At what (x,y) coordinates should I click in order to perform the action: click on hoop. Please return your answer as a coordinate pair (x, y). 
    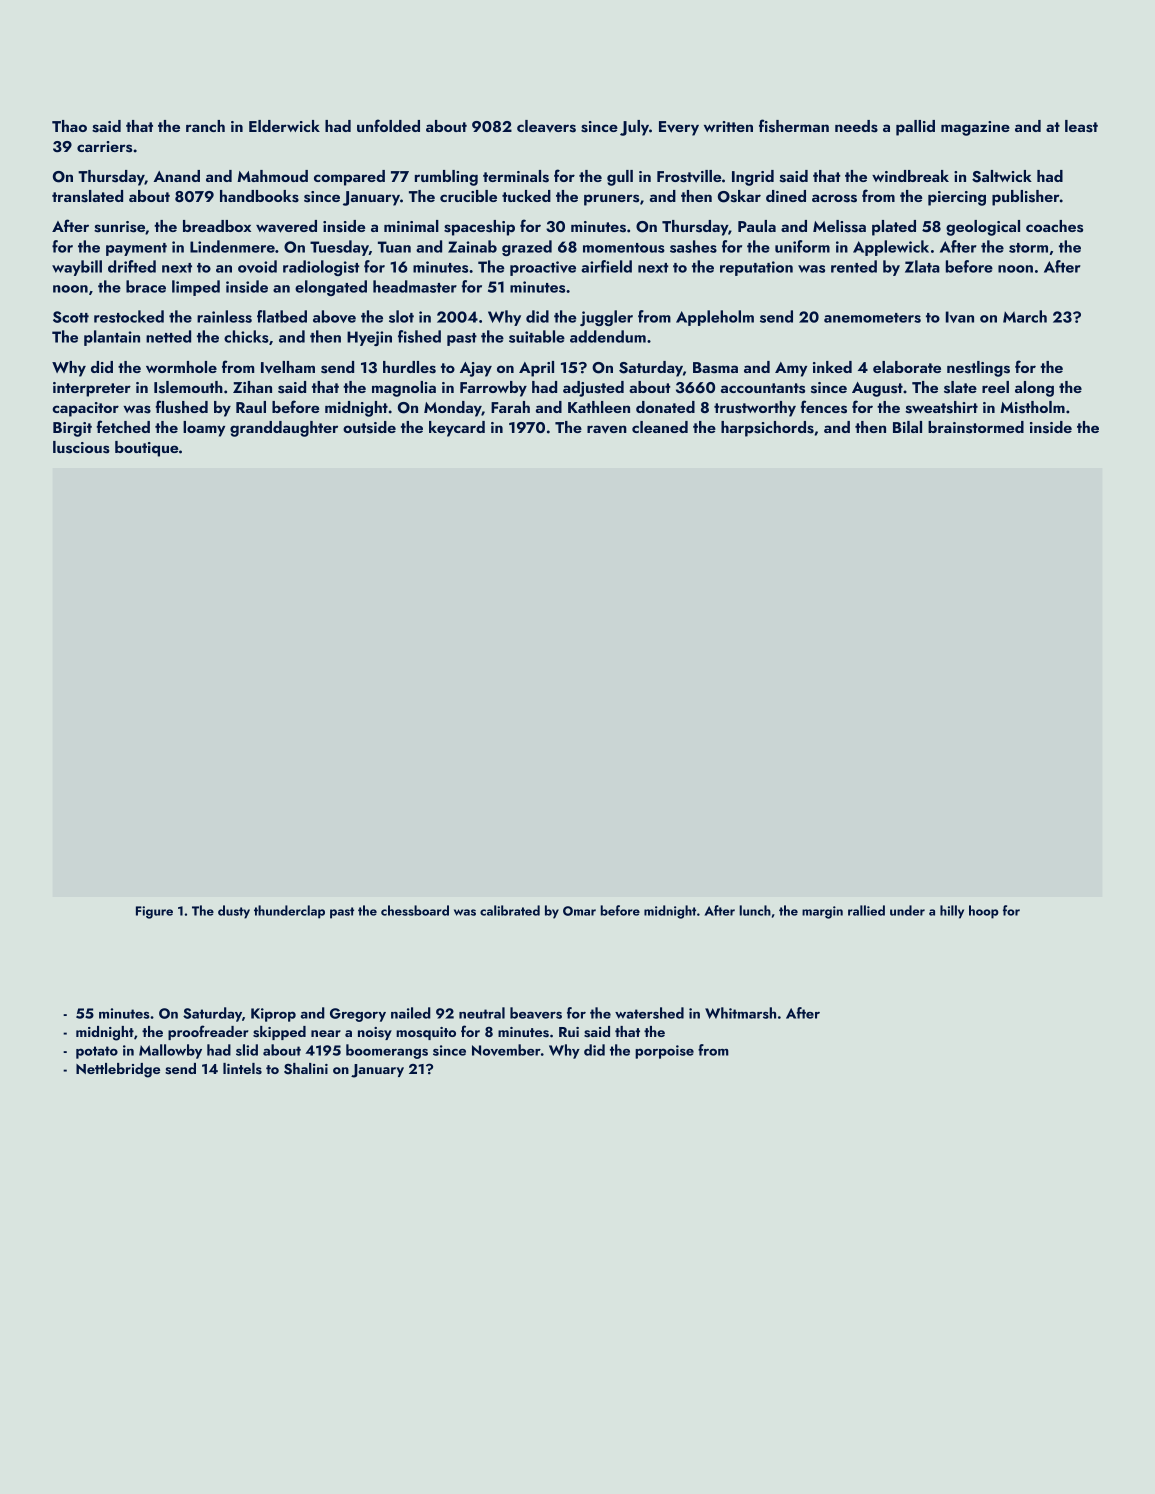
    Looking at the image, I should click on (984, 912).
